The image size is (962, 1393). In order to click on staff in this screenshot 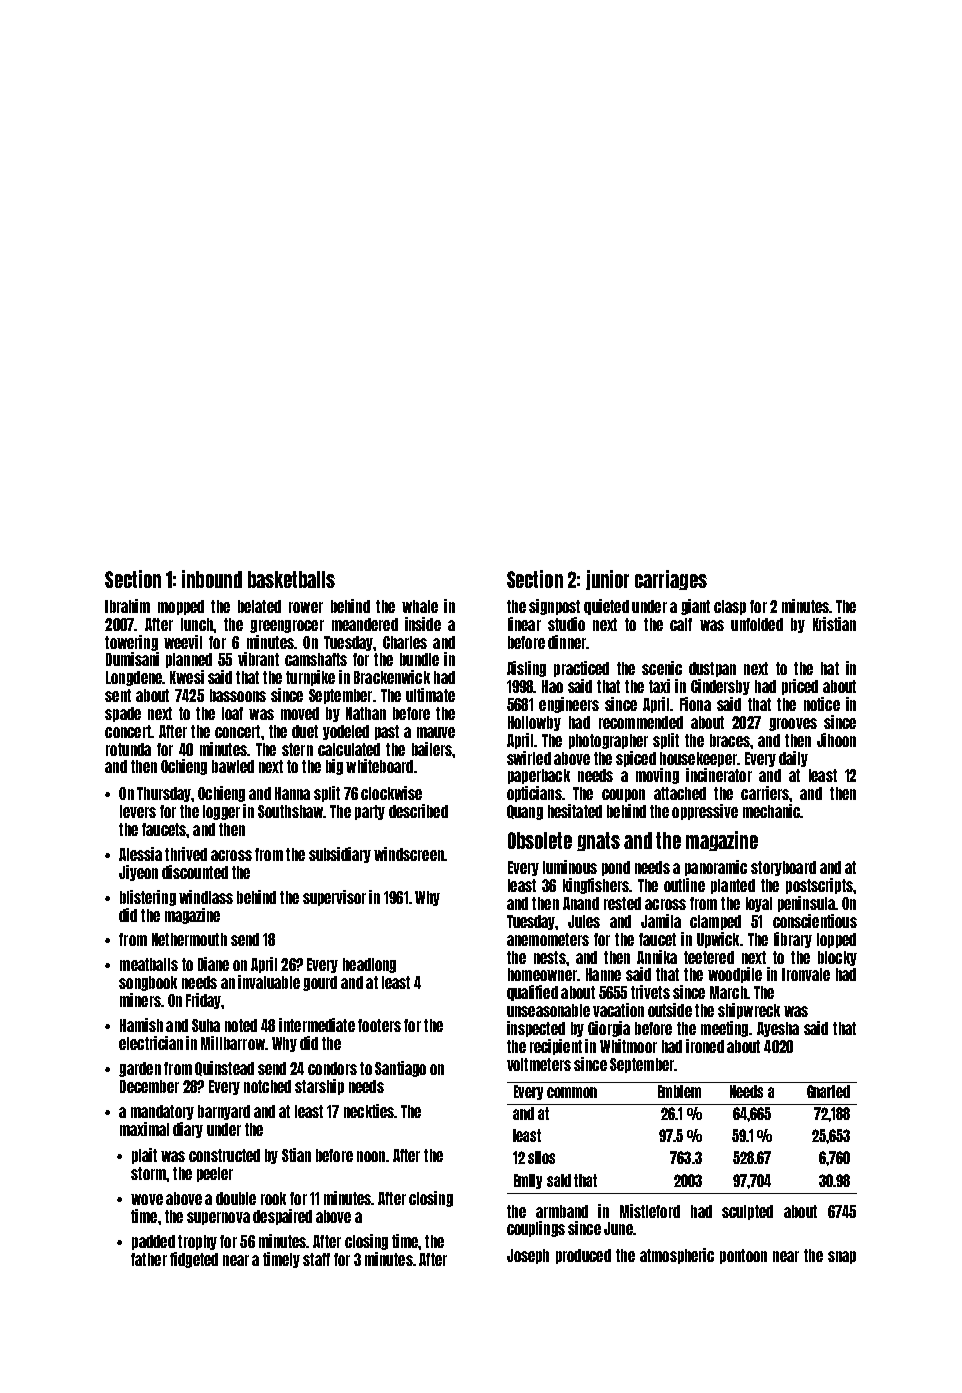, I will do `click(316, 1259)`.
